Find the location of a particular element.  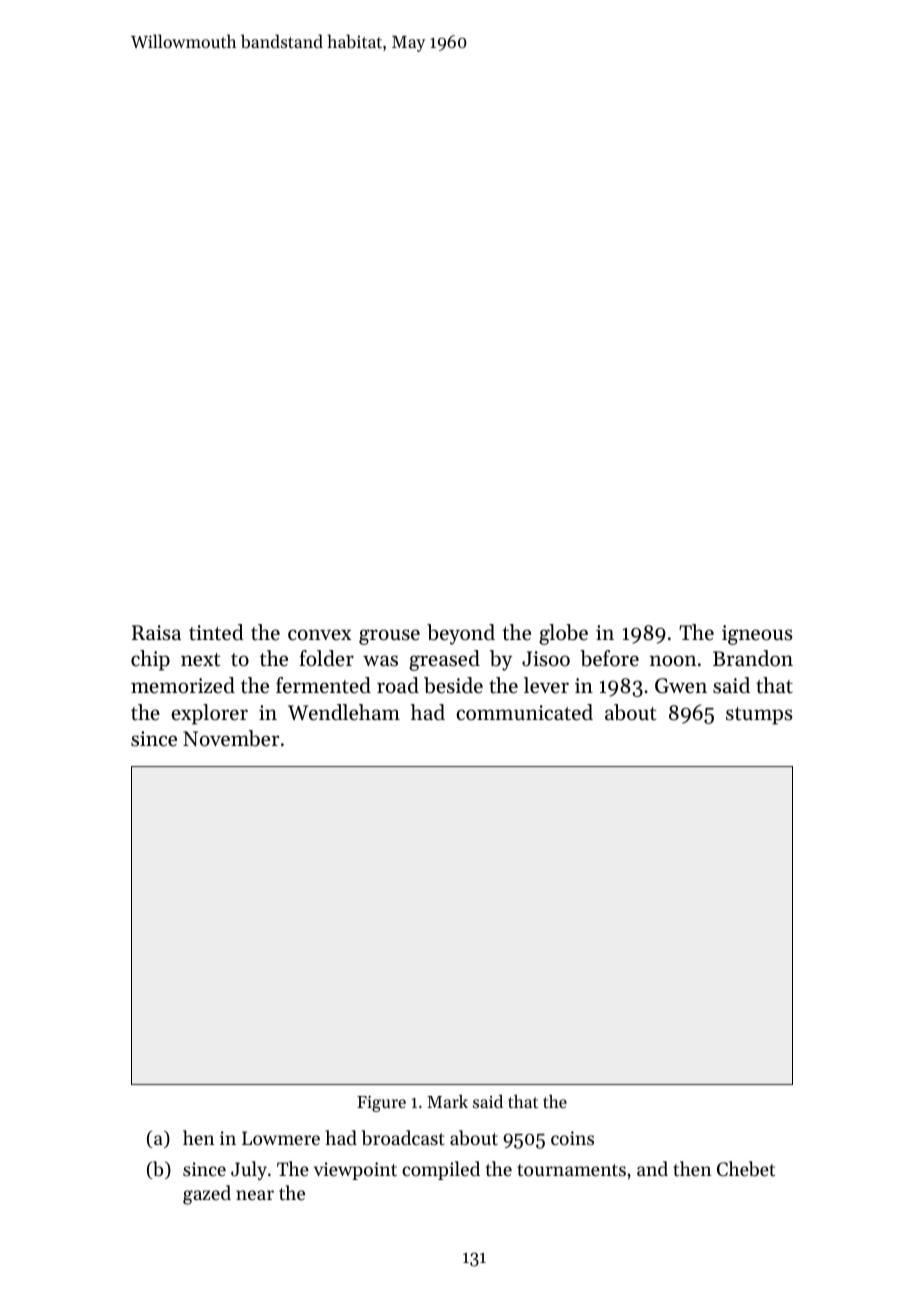

Raisa is located at coordinates (156, 633).
